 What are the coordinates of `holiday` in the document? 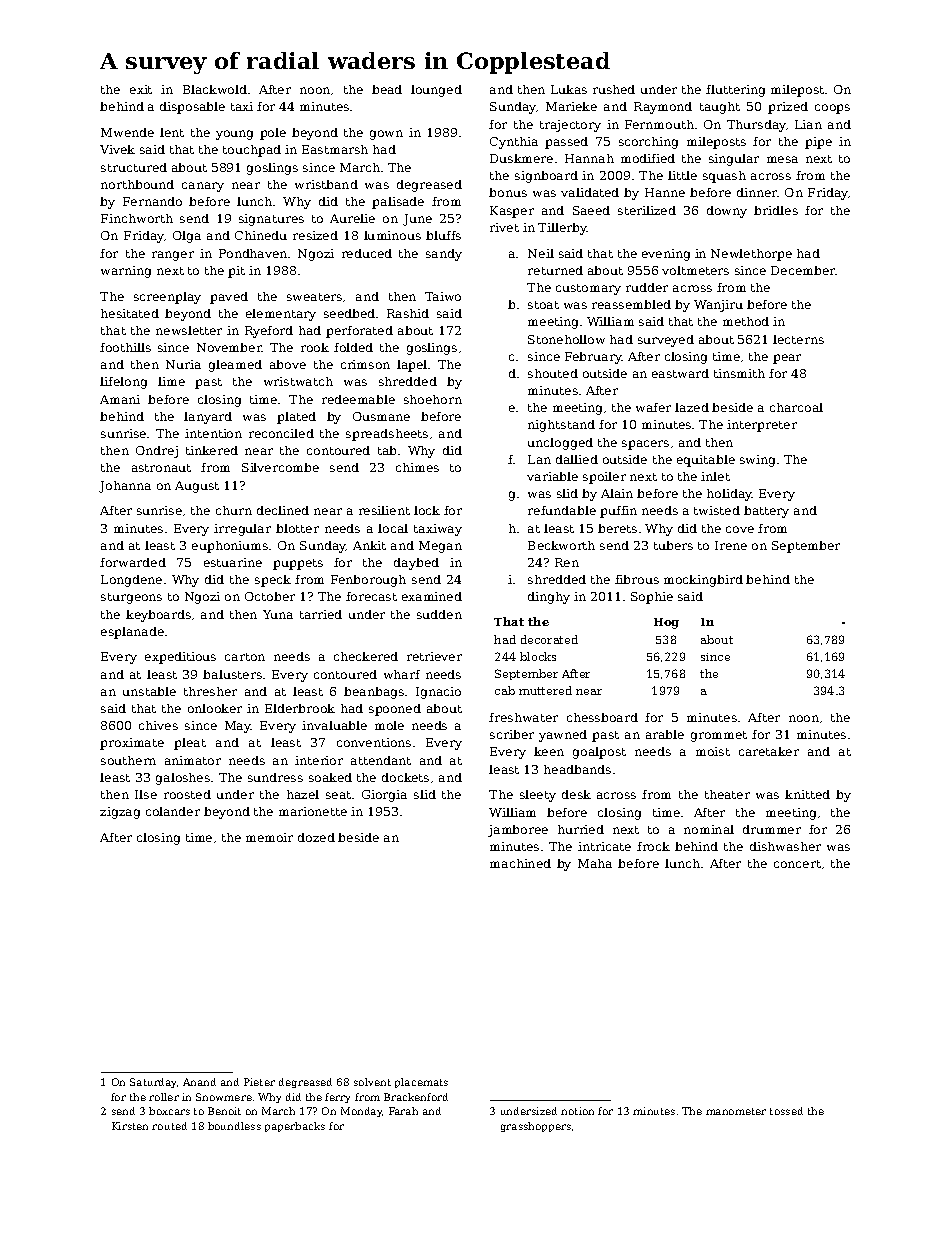 It's located at (729, 495).
